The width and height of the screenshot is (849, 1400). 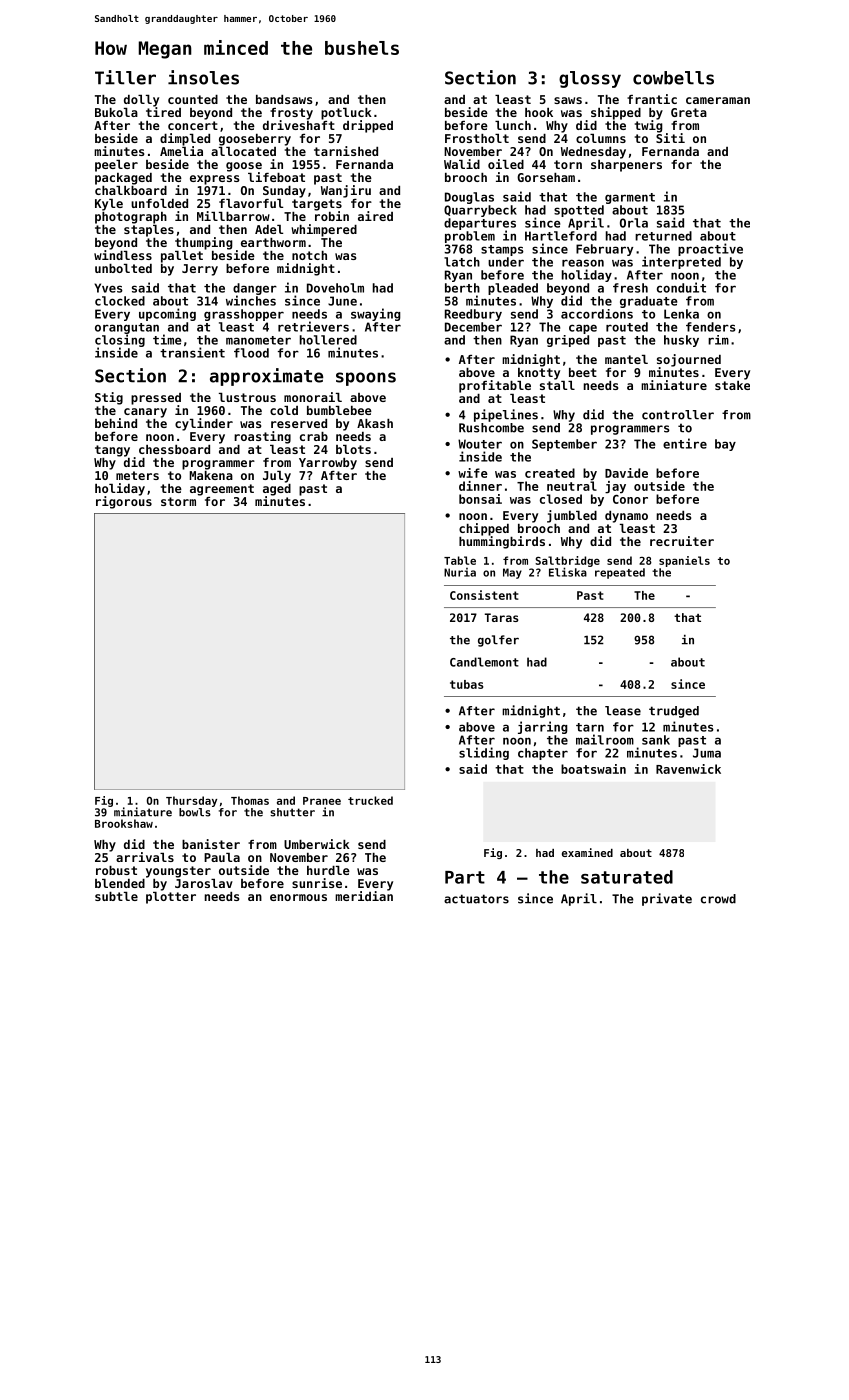 I want to click on blots, so click(x=353, y=449).
